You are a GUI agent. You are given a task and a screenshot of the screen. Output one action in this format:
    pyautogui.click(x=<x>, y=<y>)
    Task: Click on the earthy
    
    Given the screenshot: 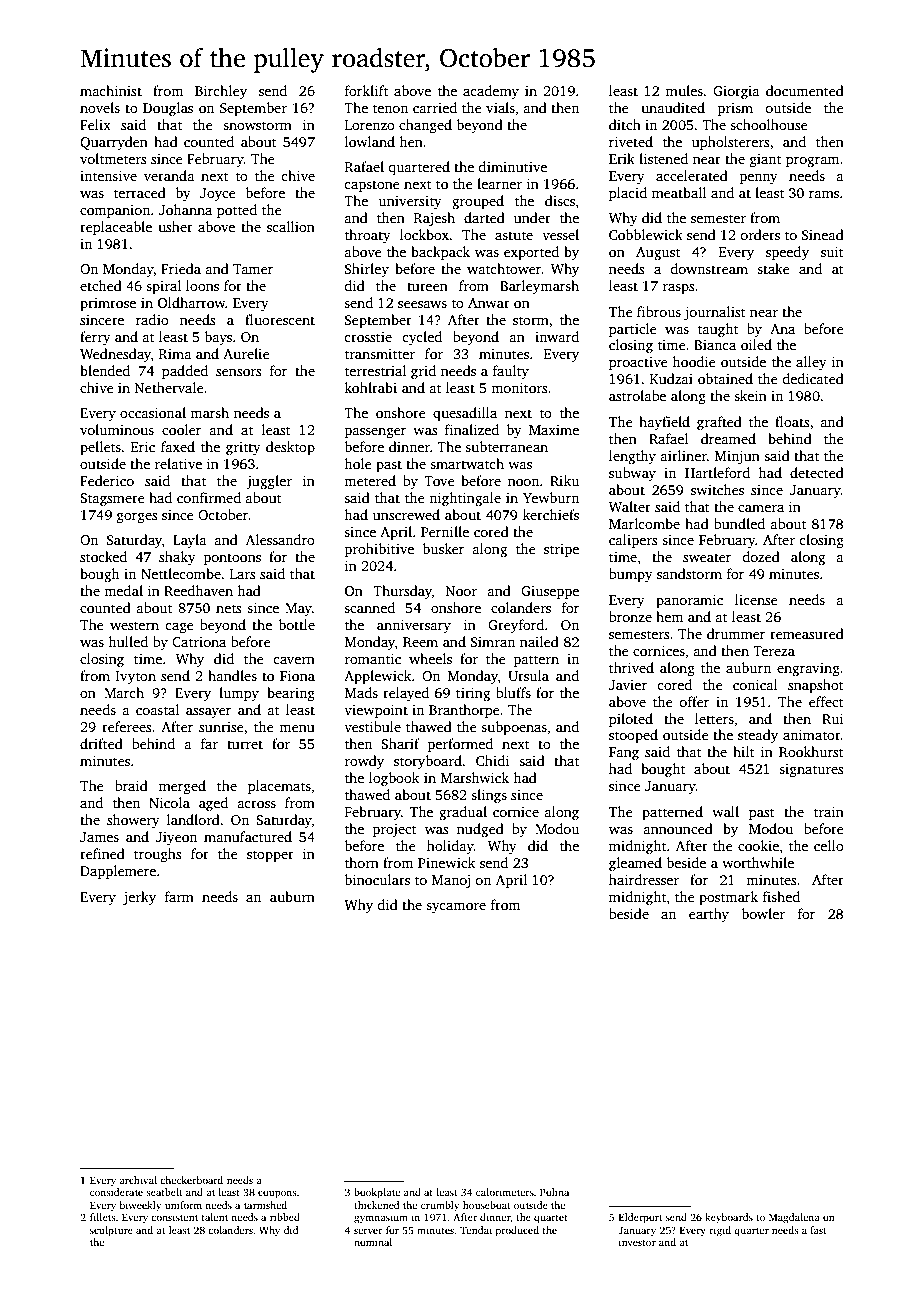 What is the action you would take?
    pyautogui.click(x=709, y=915)
